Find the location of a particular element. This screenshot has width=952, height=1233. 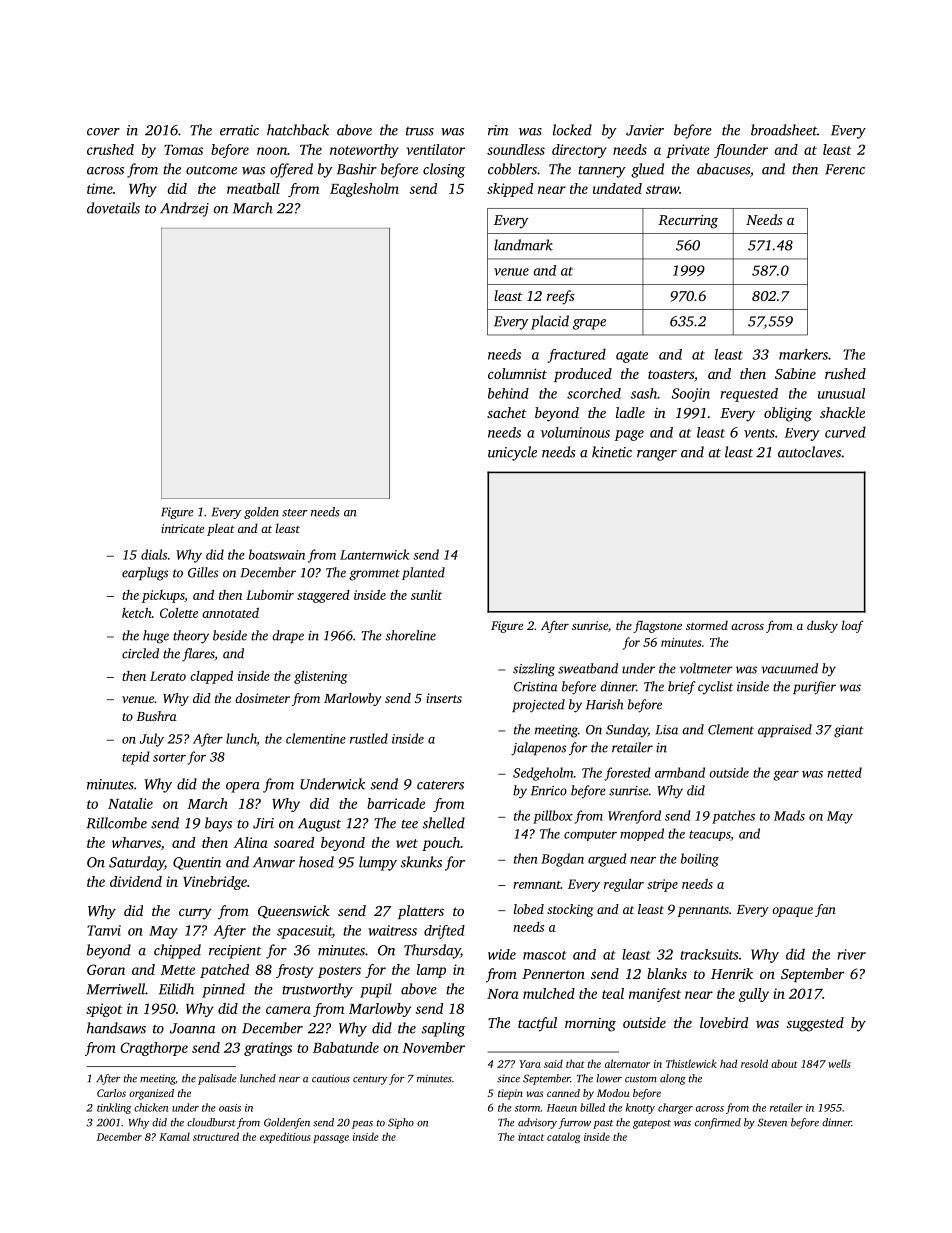

patches is located at coordinates (733, 817).
